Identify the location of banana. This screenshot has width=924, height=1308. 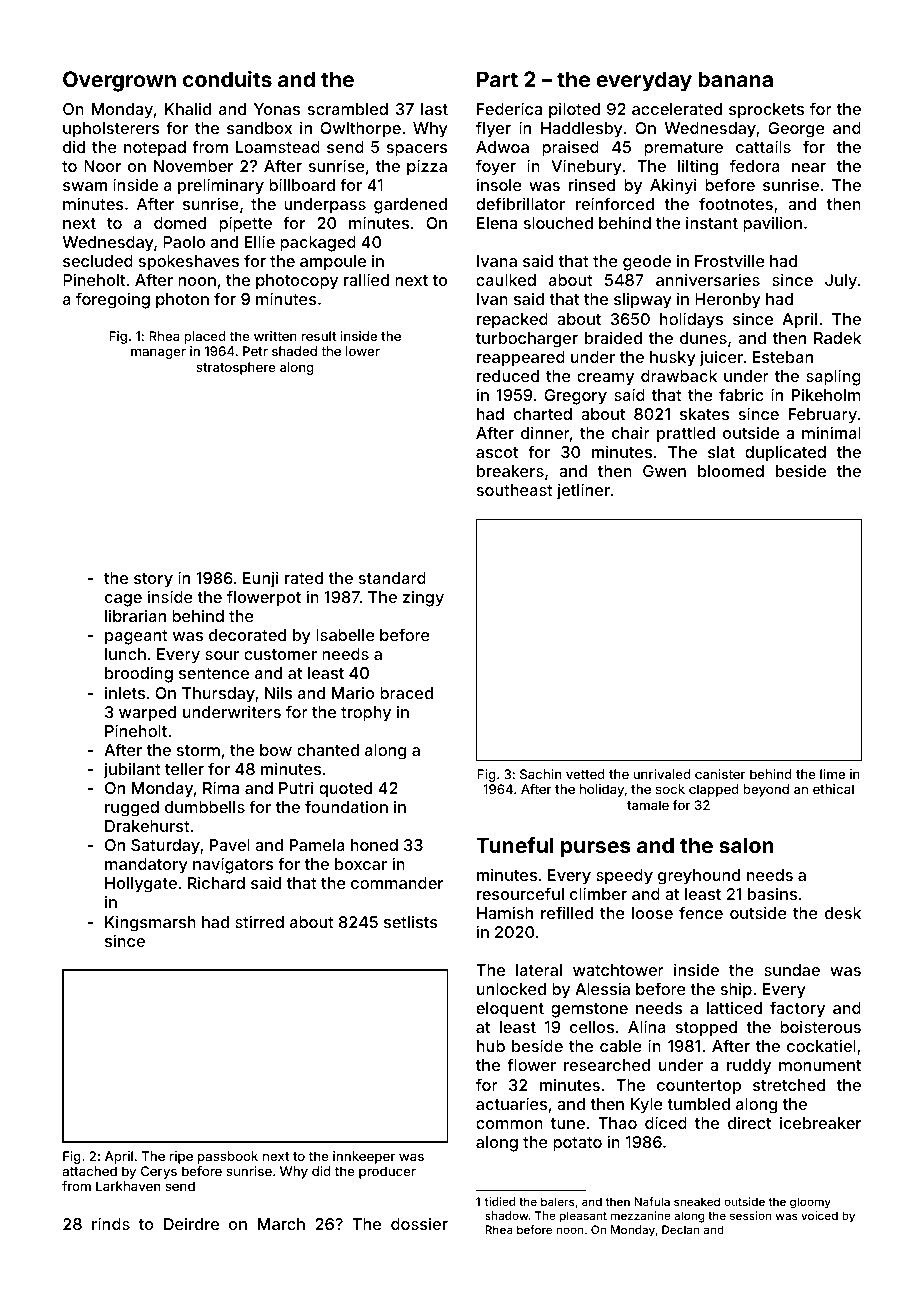
(735, 79).
